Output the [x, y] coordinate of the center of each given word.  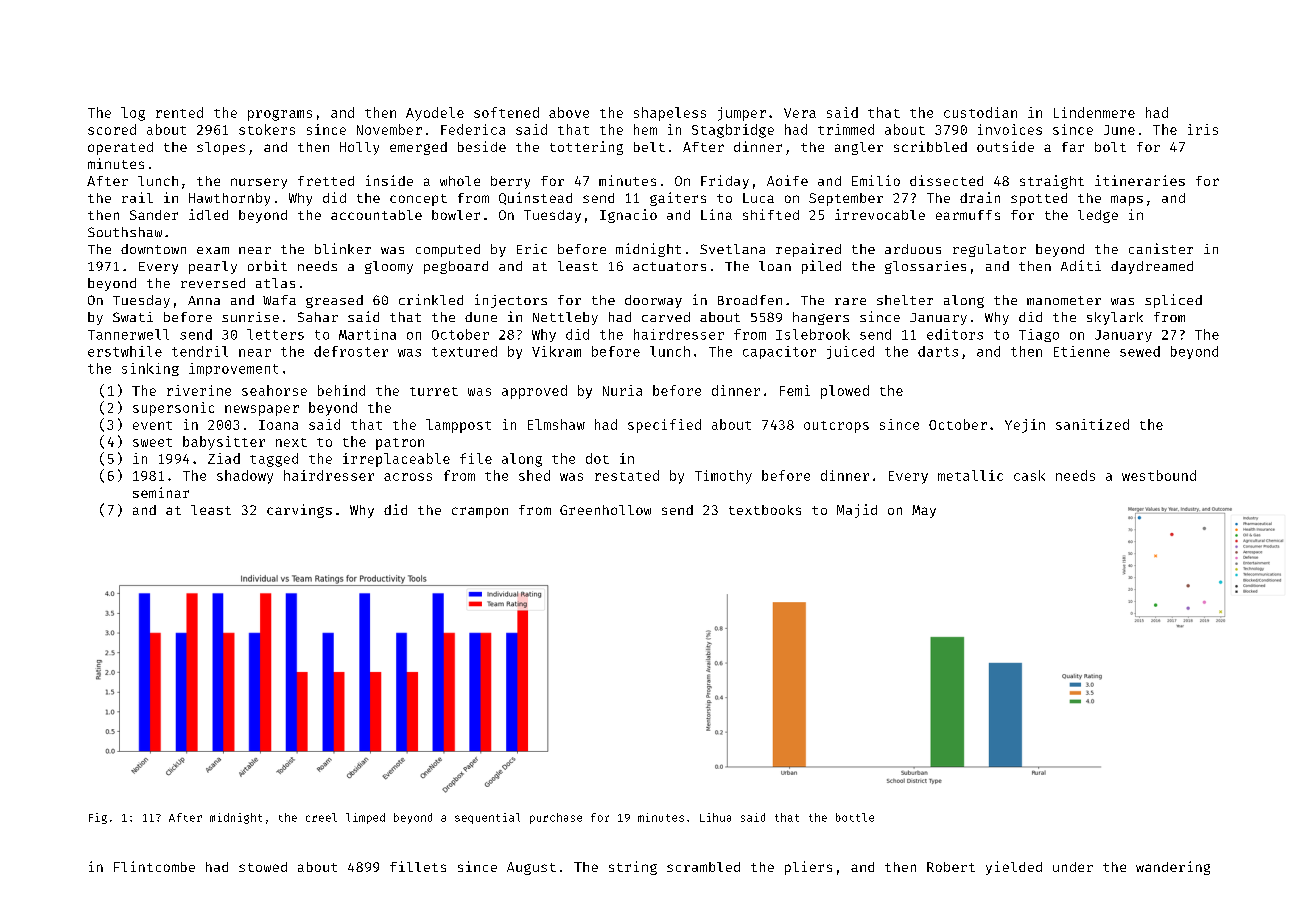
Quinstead [535, 198]
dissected [946, 180]
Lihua [715, 817]
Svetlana [732, 249]
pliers [808, 868]
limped [365, 818]
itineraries [1140, 180]
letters [275, 334]
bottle [855, 817]
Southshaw [125, 232]
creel [321, 817]
